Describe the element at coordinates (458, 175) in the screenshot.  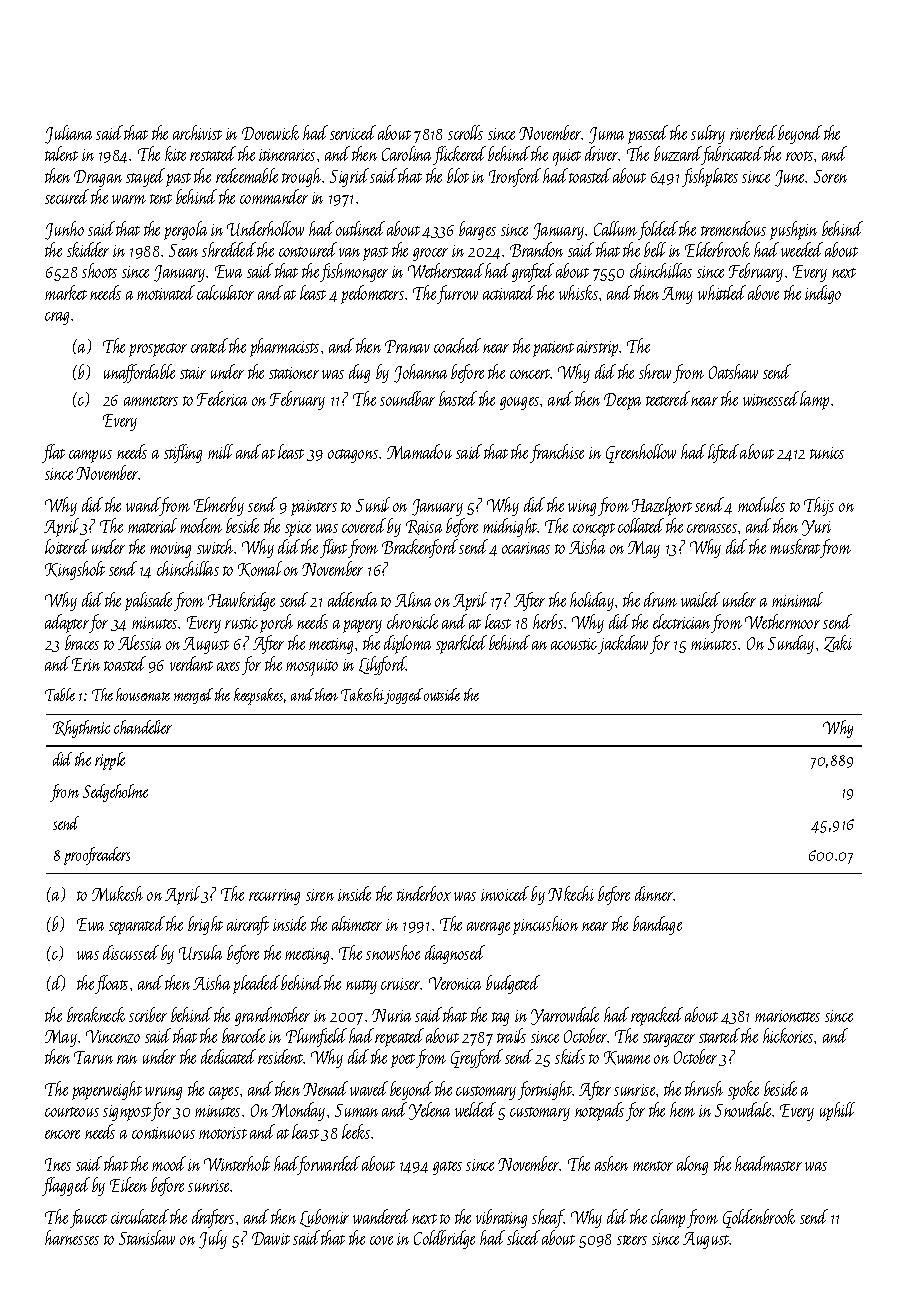
I see `blot` at that location.
